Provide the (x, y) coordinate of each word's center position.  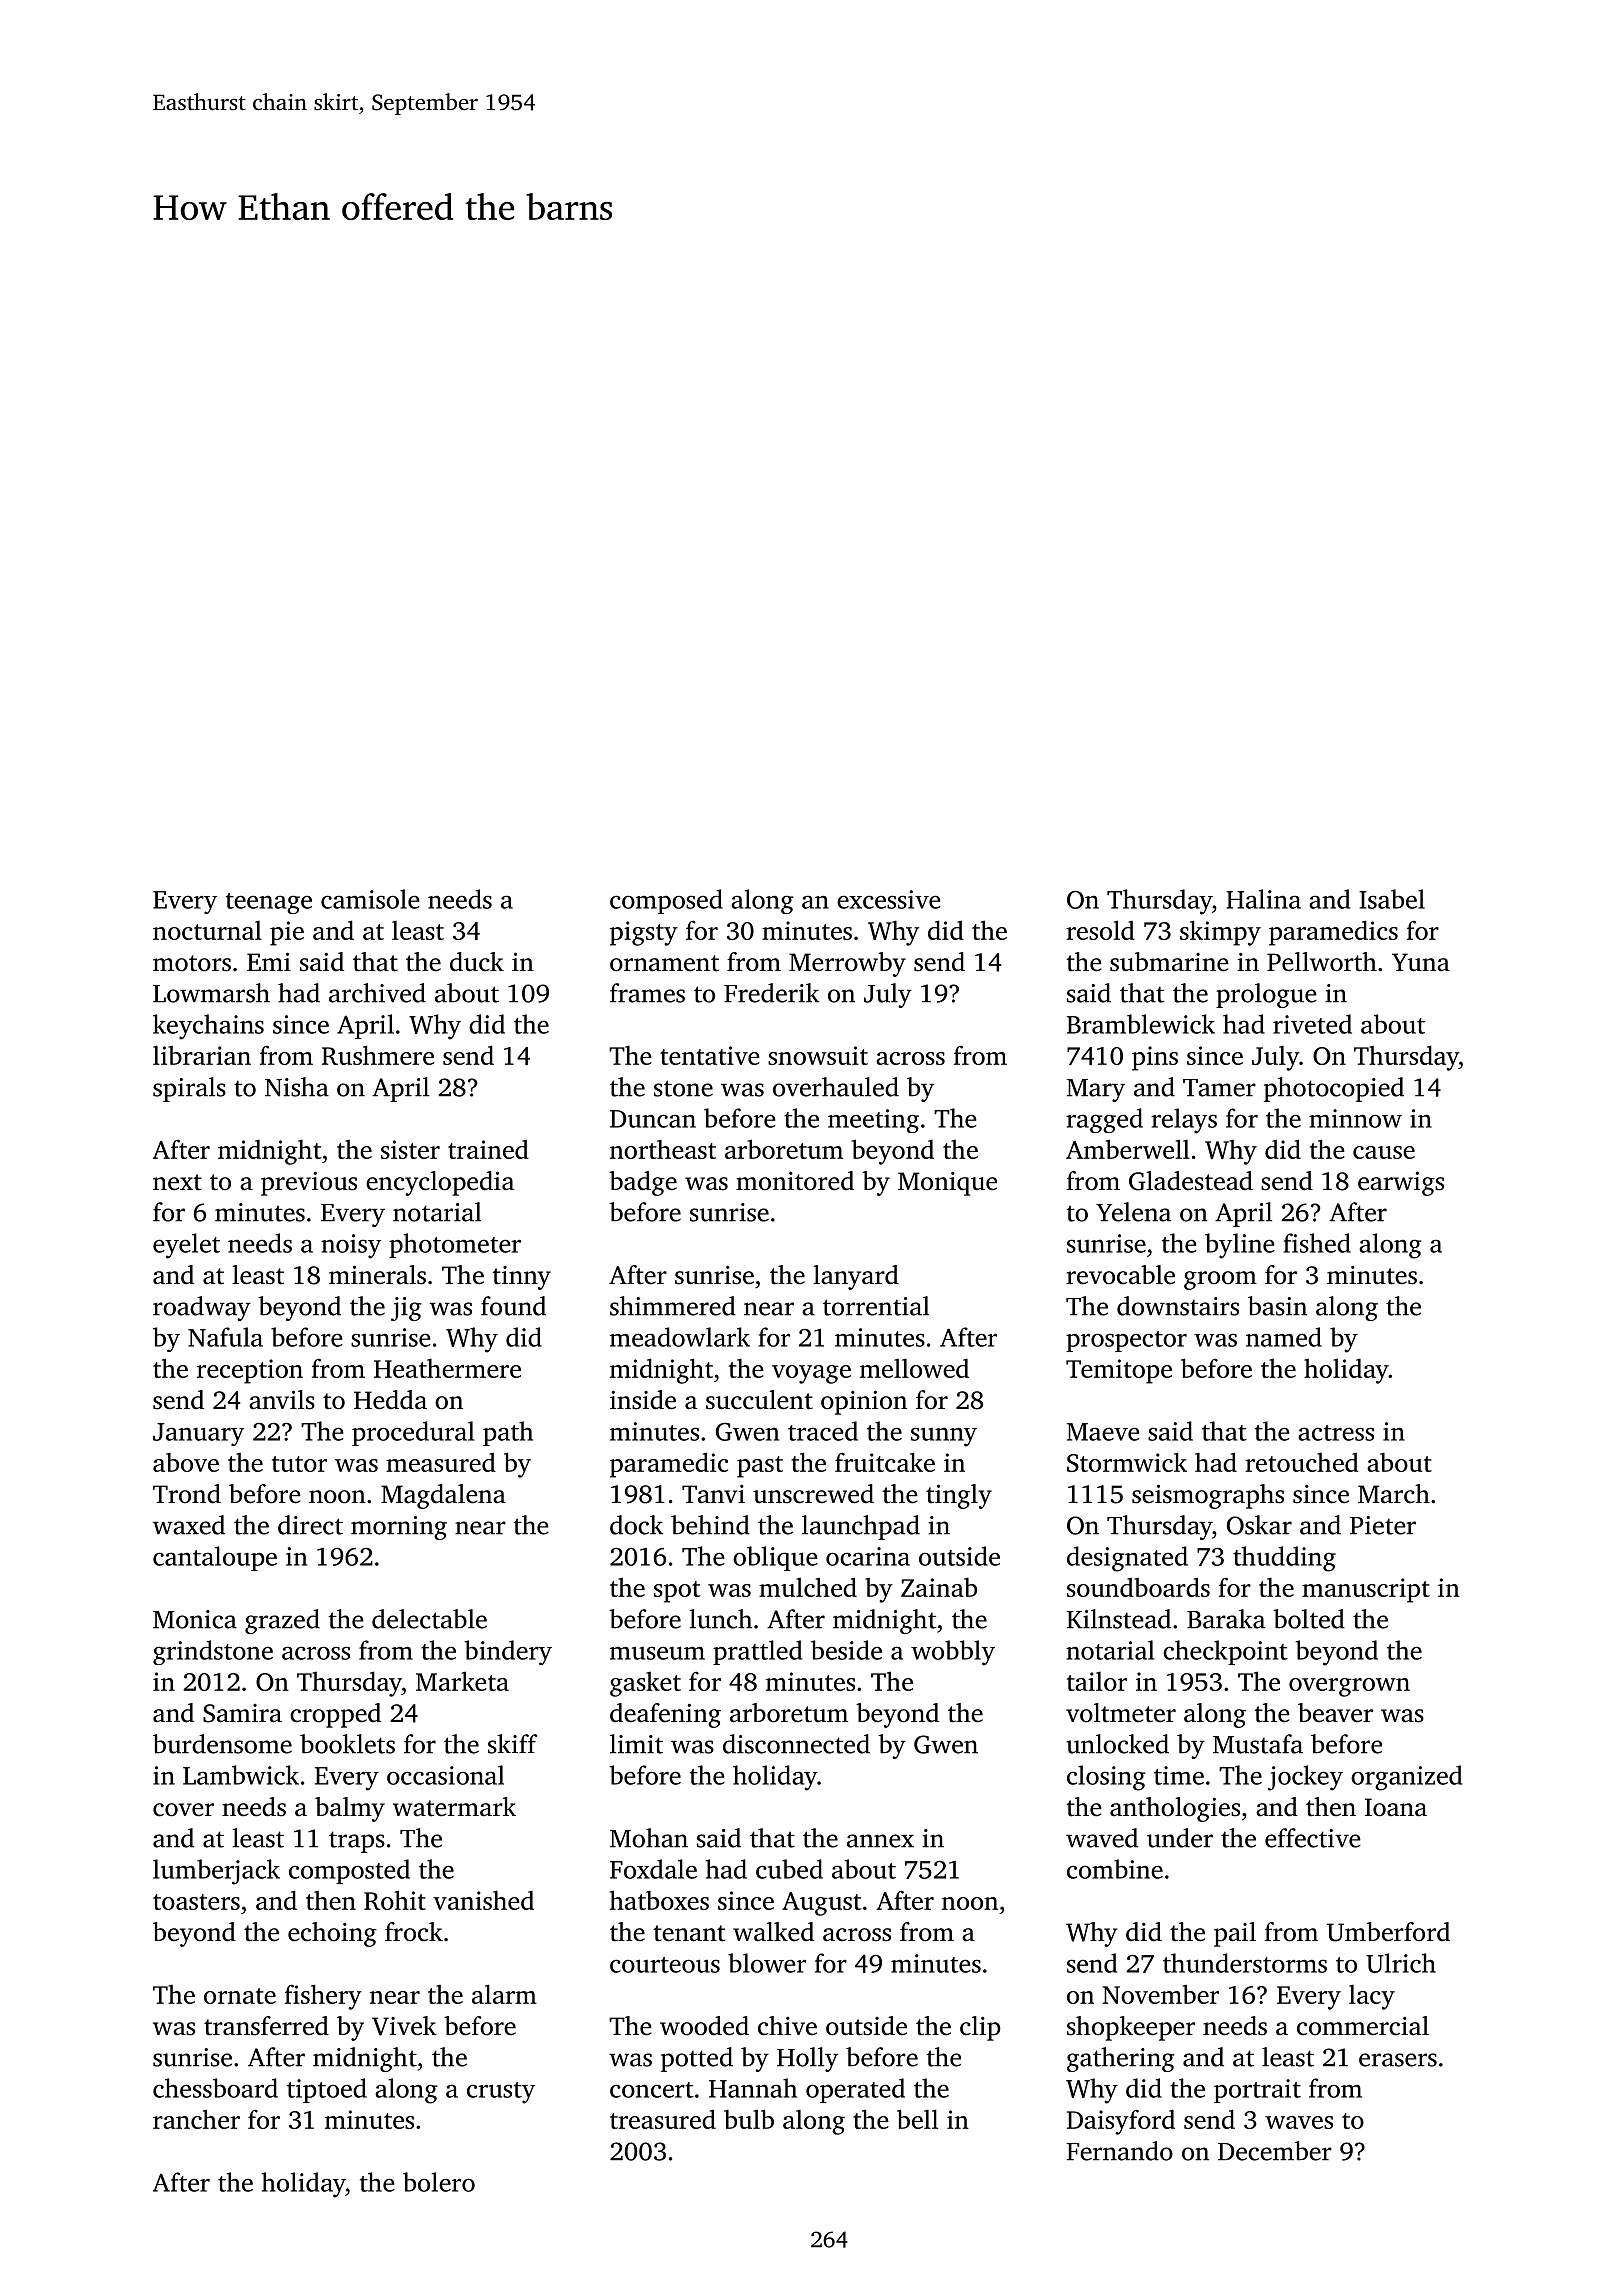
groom (1220, 1280)
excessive (889, 899)
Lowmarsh (211, 993)
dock (636, 1525)
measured (441, 1462)
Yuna (1421, 962)
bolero (439, 2182)
